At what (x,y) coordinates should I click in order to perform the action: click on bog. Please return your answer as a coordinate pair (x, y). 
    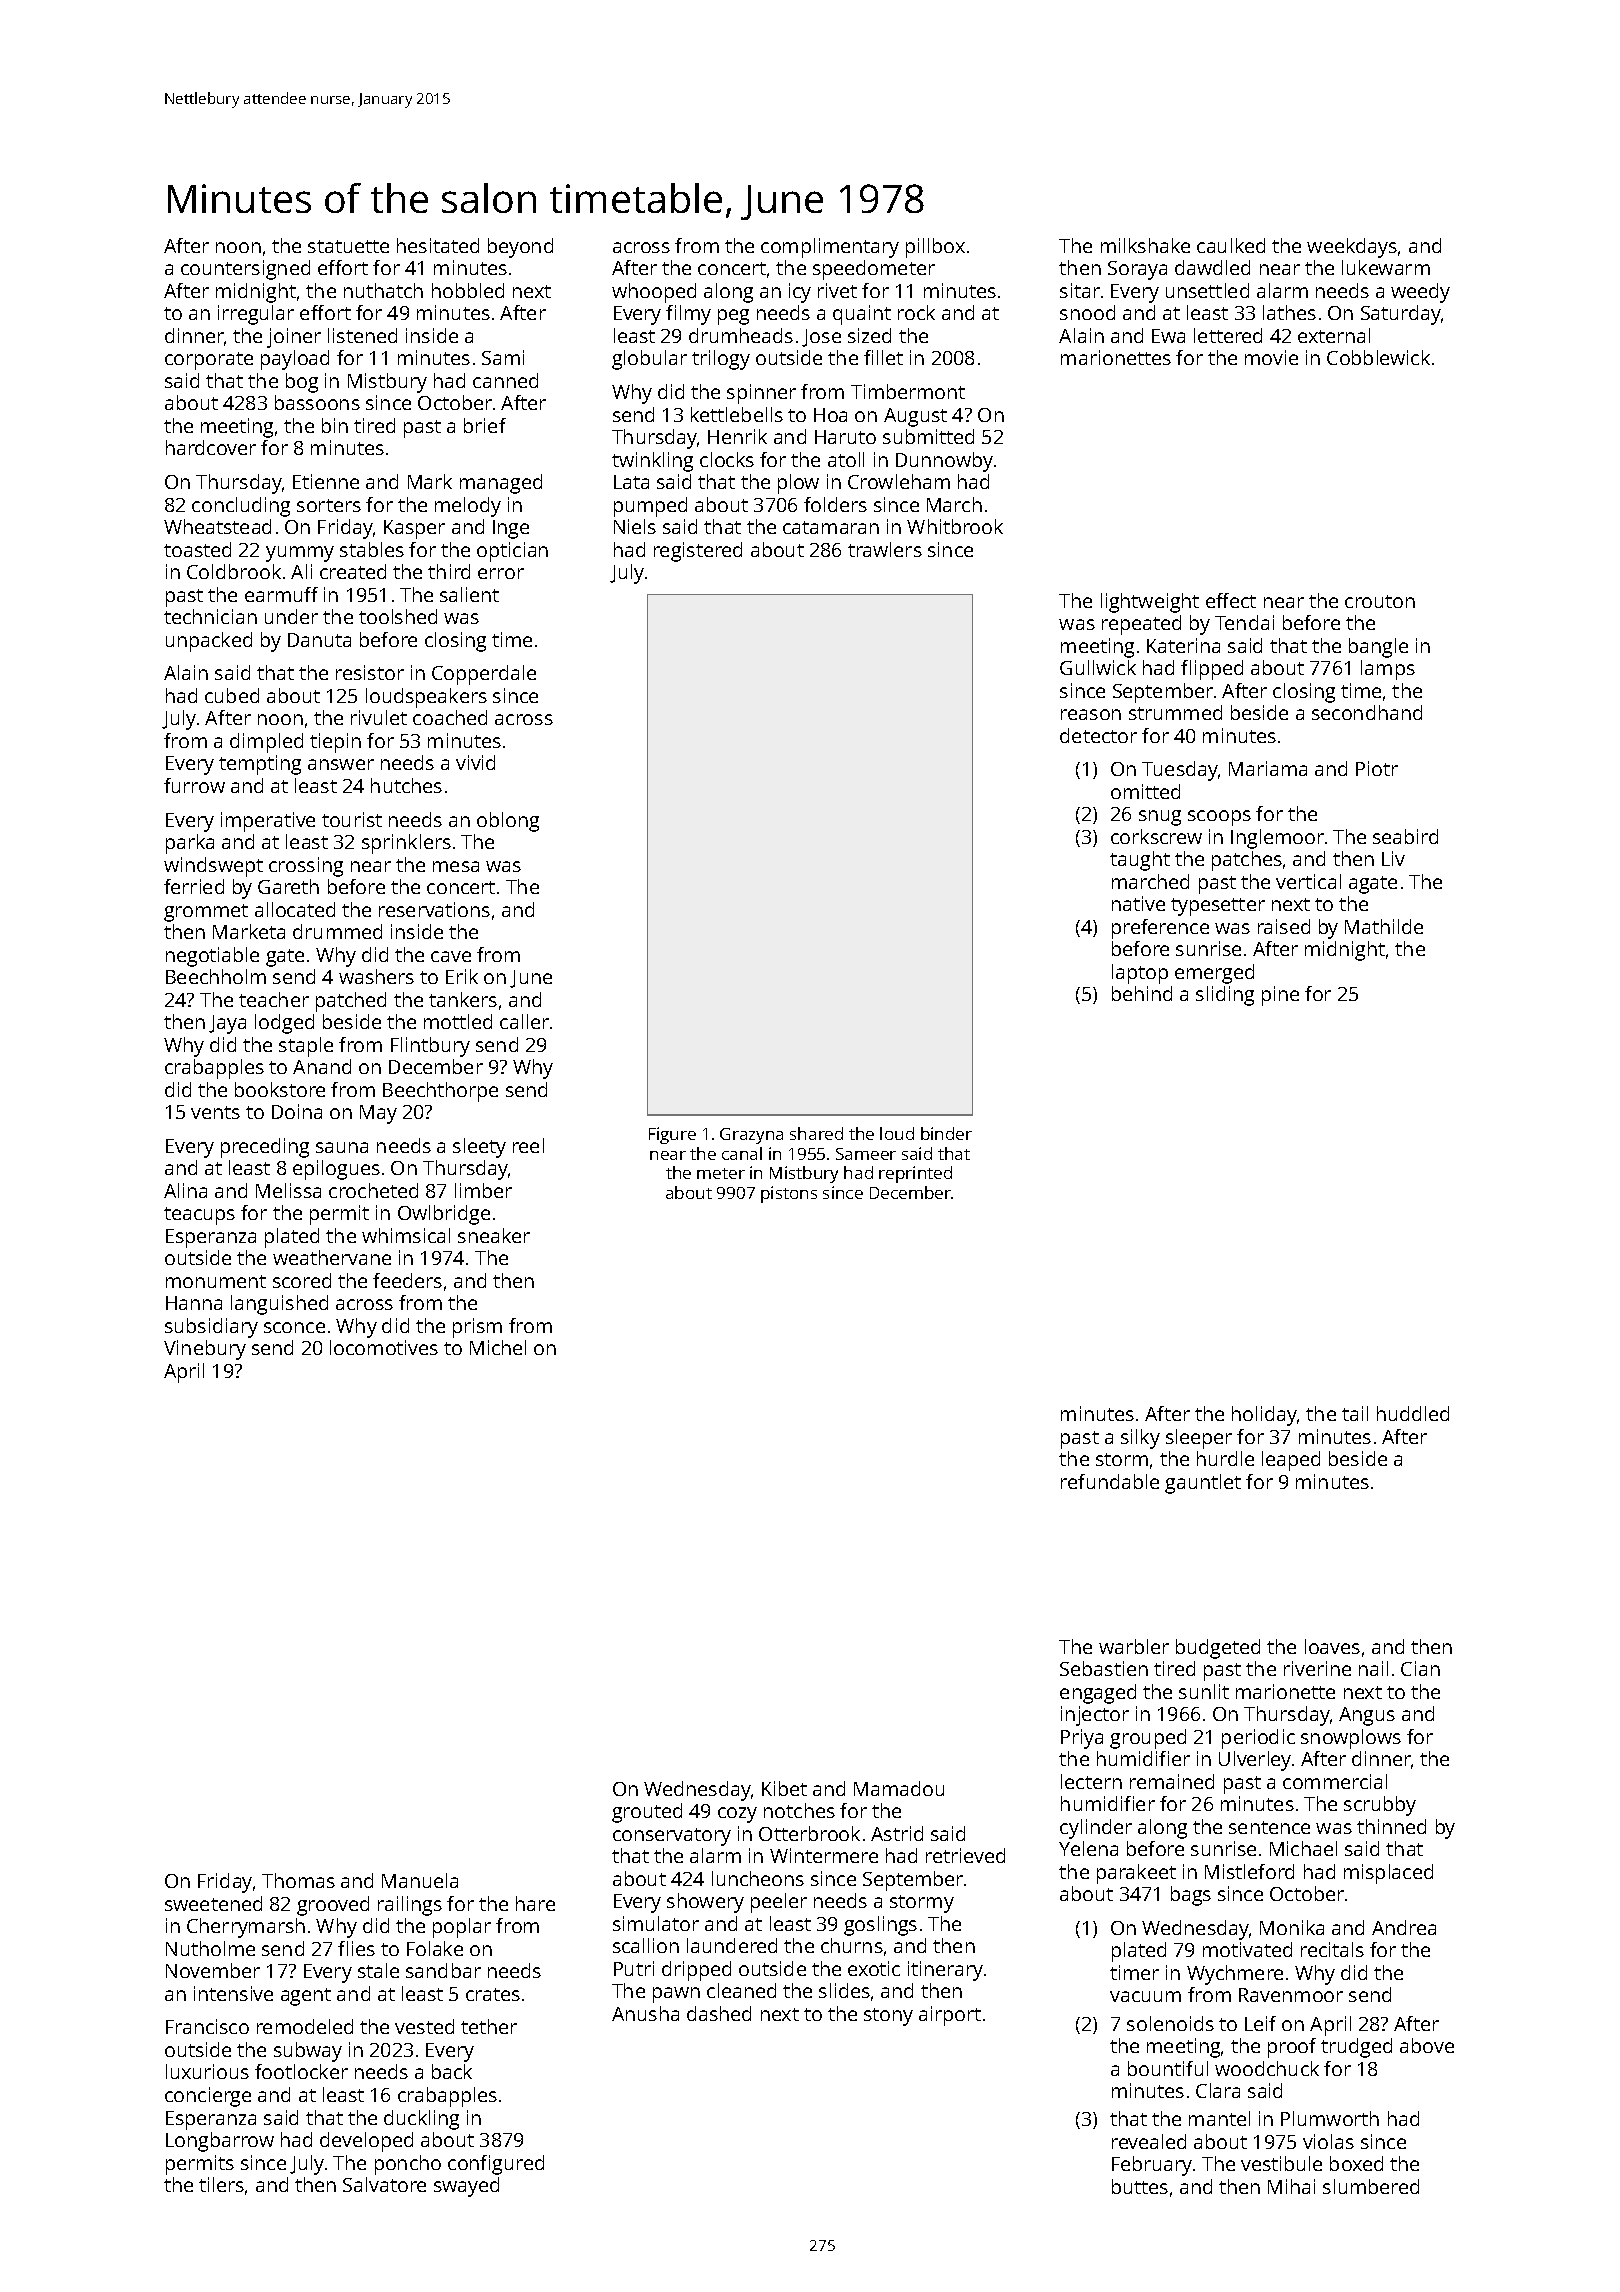
    Looking at the image, I should click on (302, 383).
